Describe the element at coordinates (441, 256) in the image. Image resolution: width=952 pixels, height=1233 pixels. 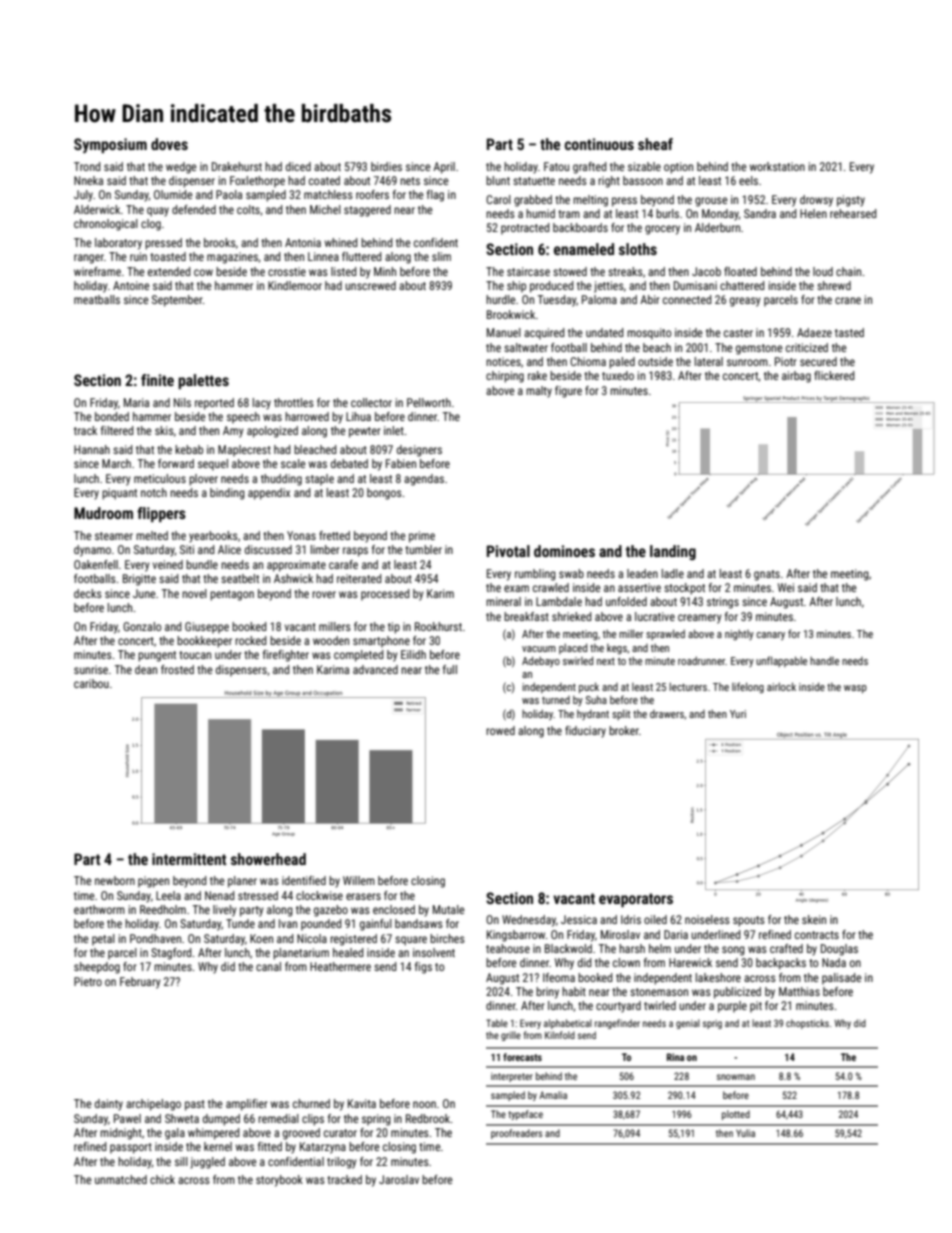
I see `slim` at that location.
